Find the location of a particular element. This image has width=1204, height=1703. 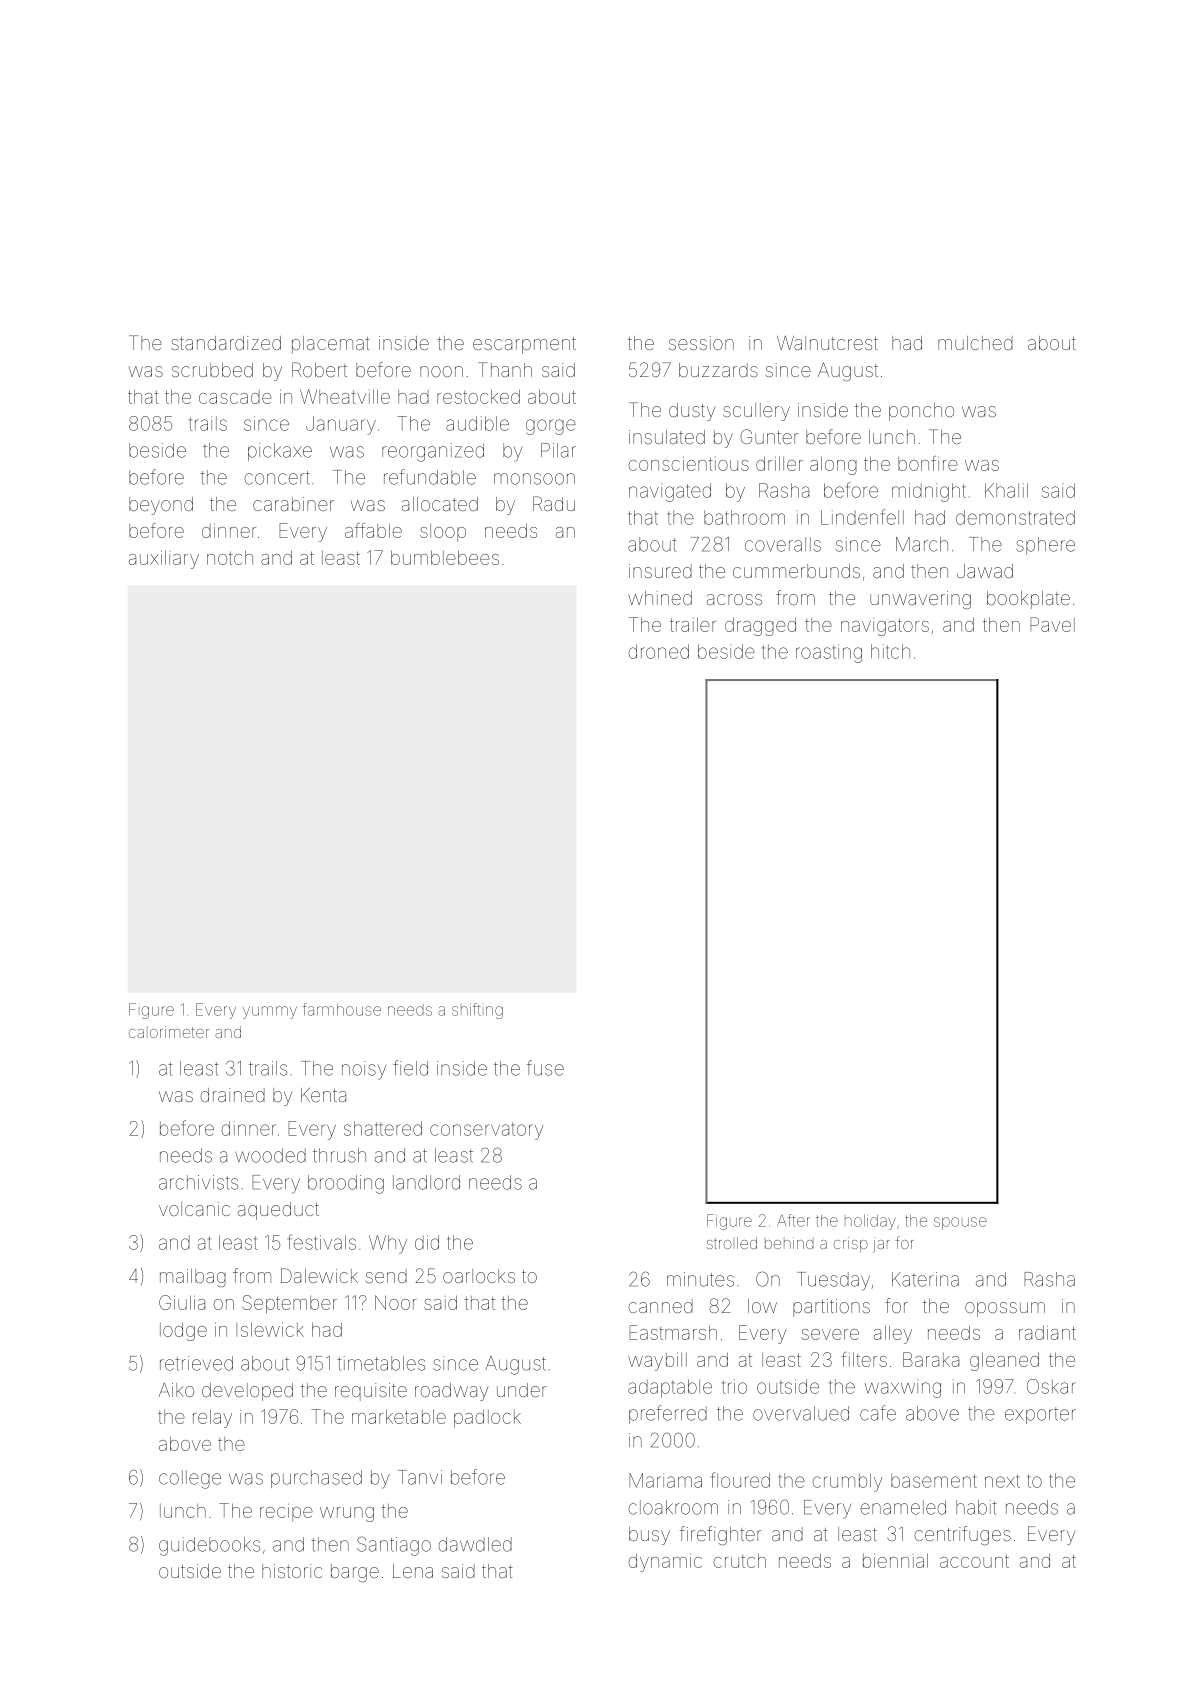

spouse is located at coordinates (960, 1223).
